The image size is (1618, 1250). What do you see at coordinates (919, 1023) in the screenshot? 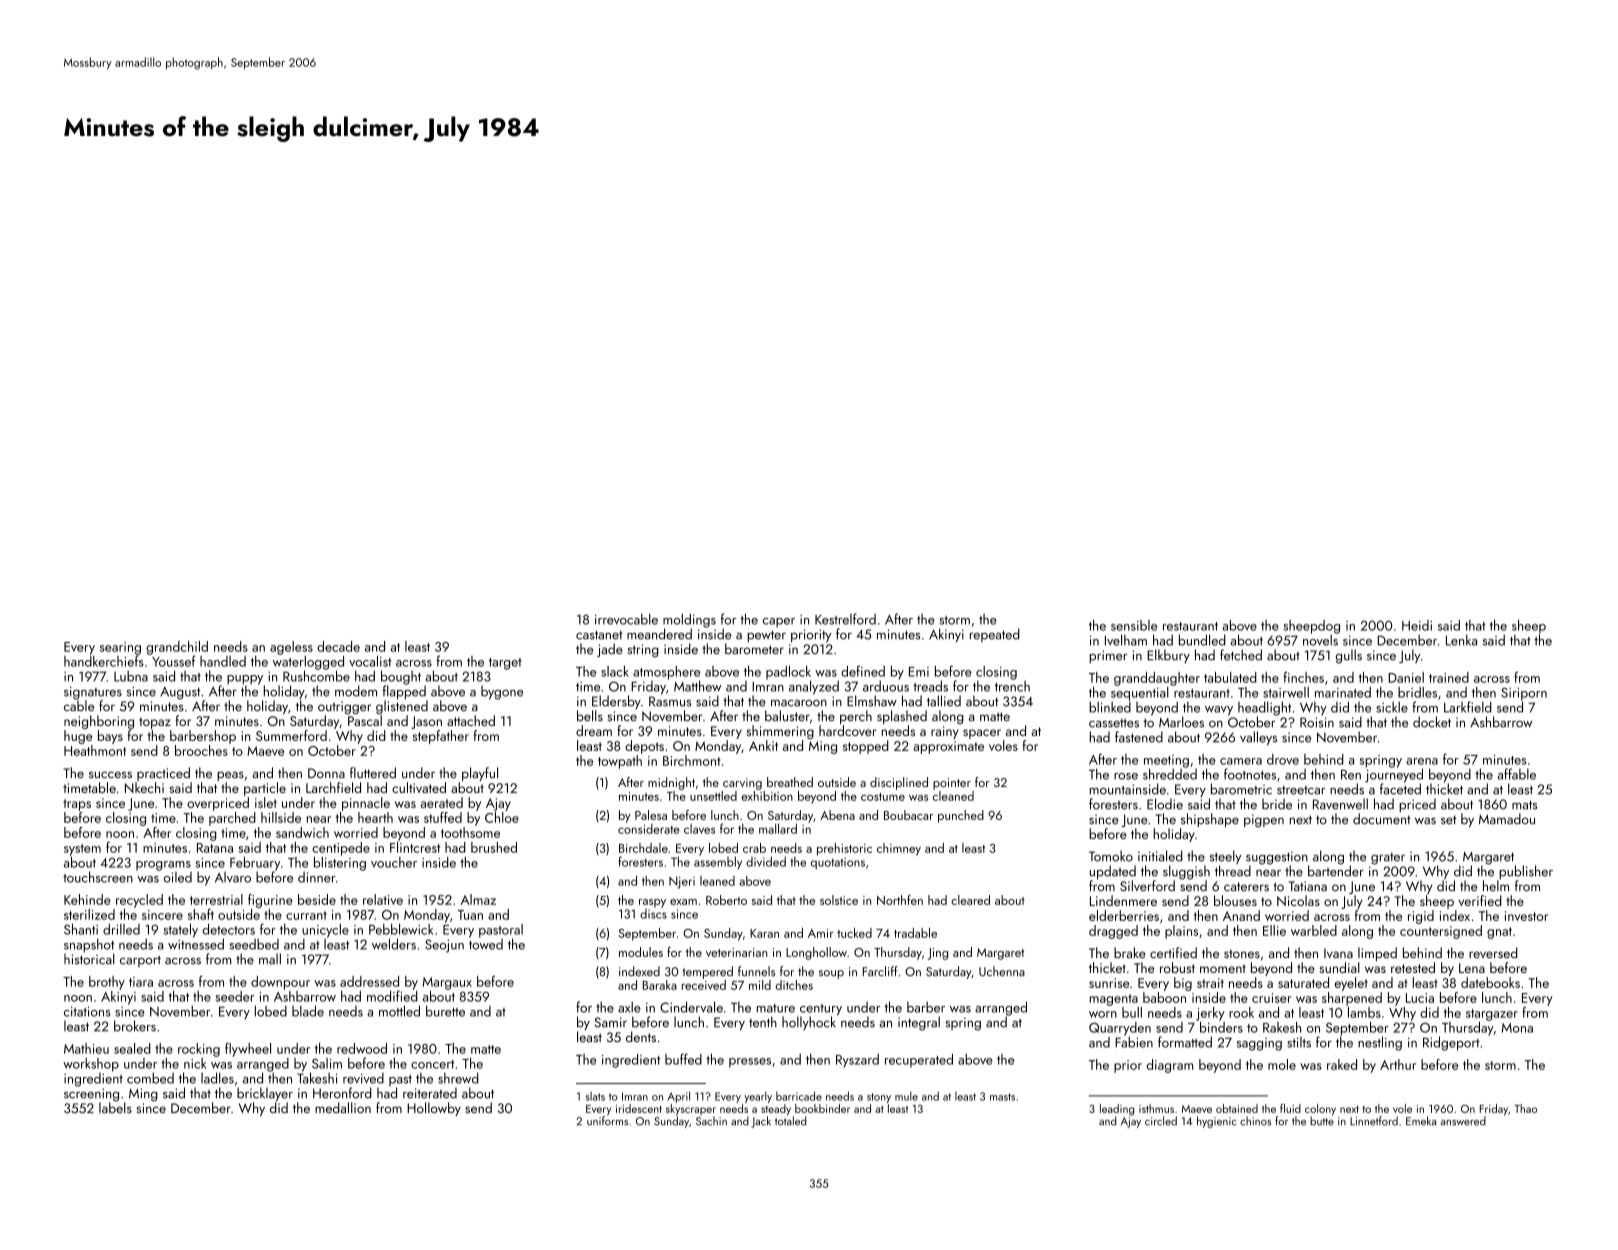
I see `integral` at bounding box center [919, 1023].
